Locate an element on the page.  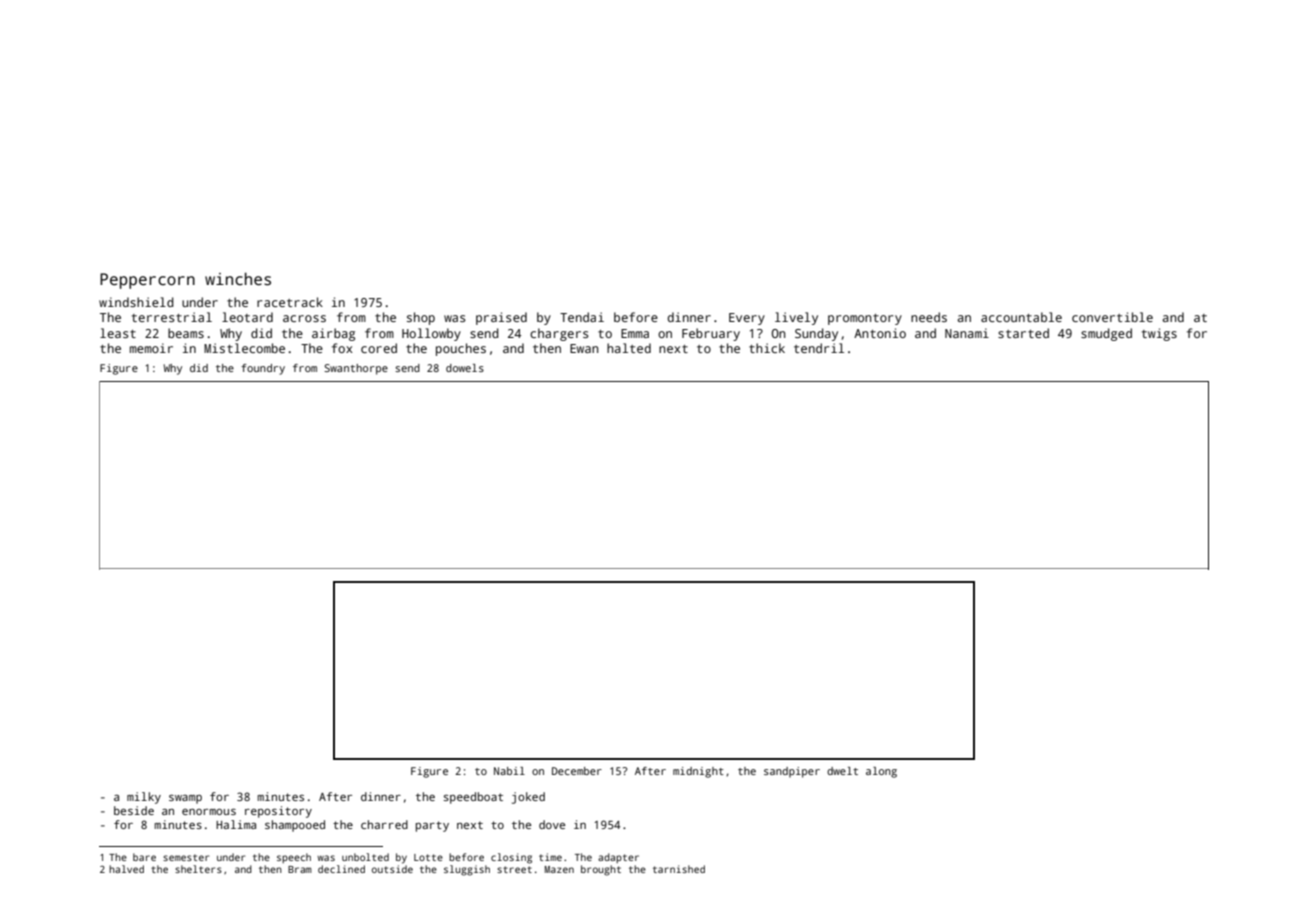
tarnished is located at coordinates (679, 869).
